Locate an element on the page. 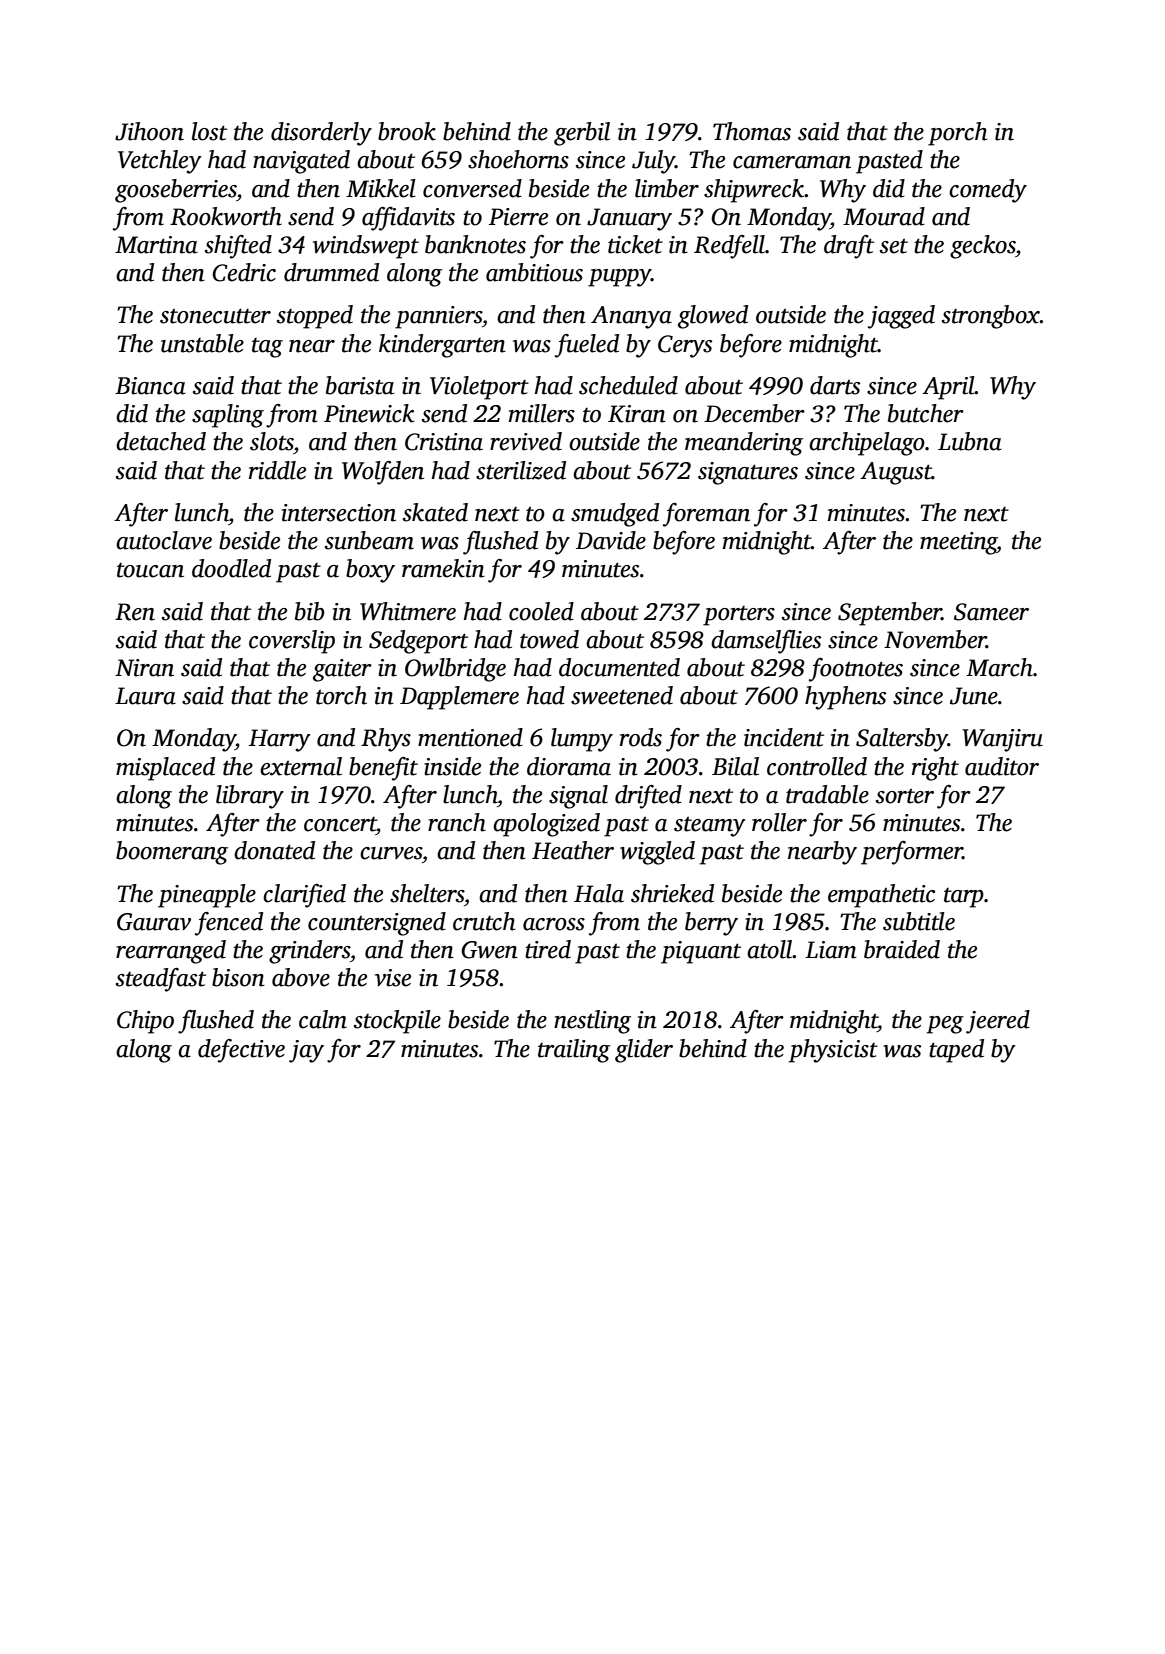 This document has height=1654, width=1165. mentioned is located at coordinates (470, 737).
